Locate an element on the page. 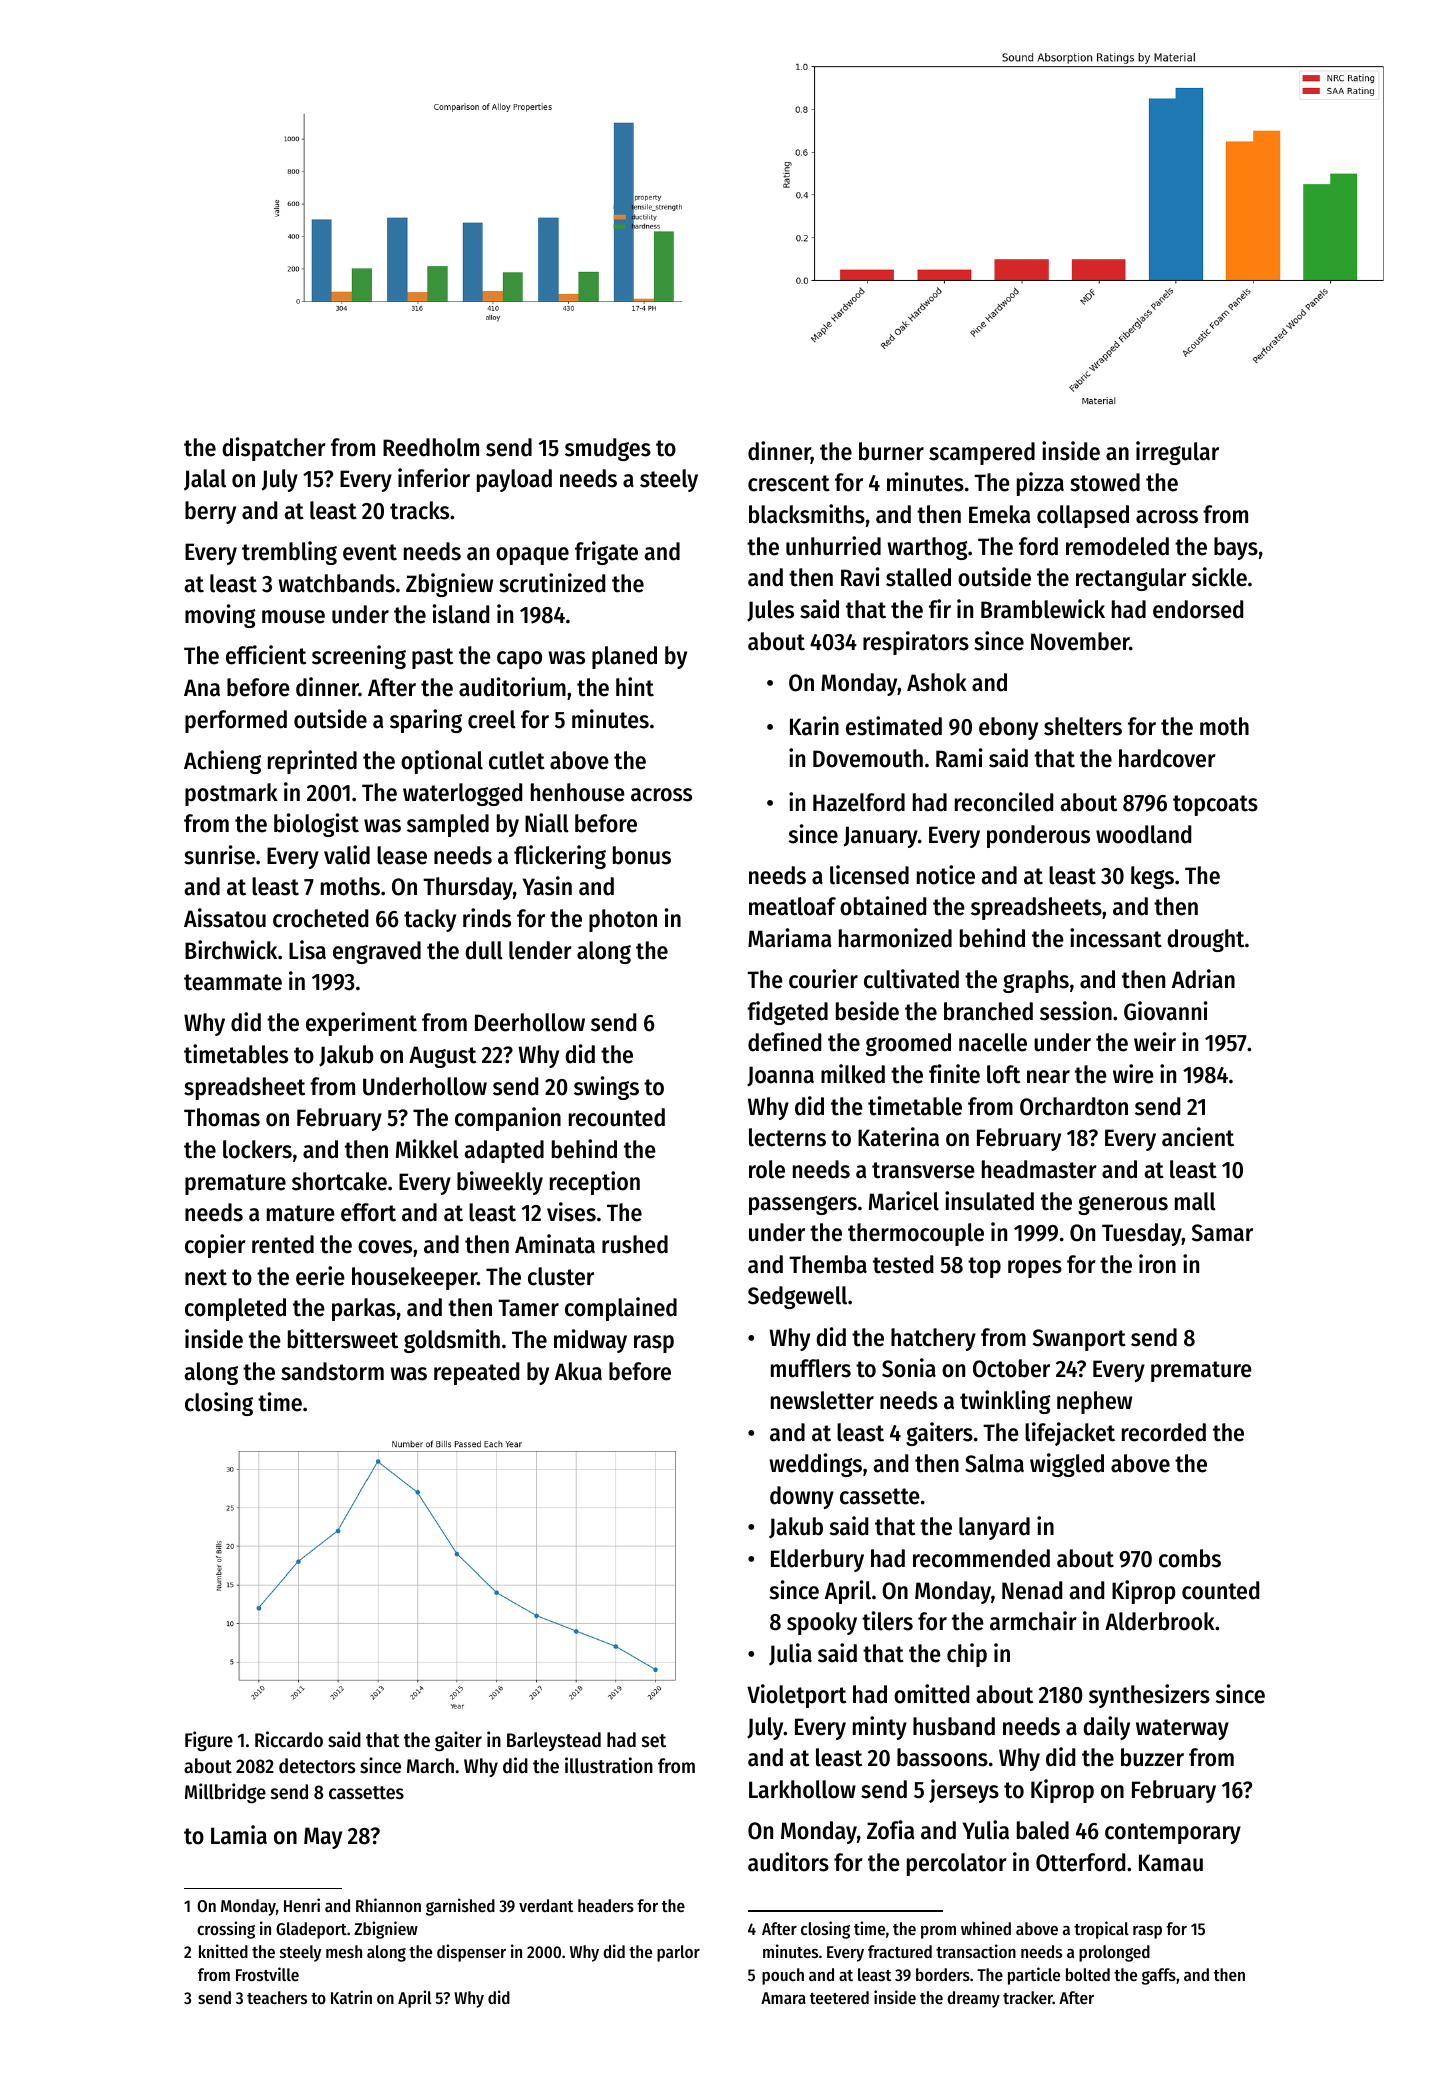  recorded is located at coordinates (1164, 1432).
